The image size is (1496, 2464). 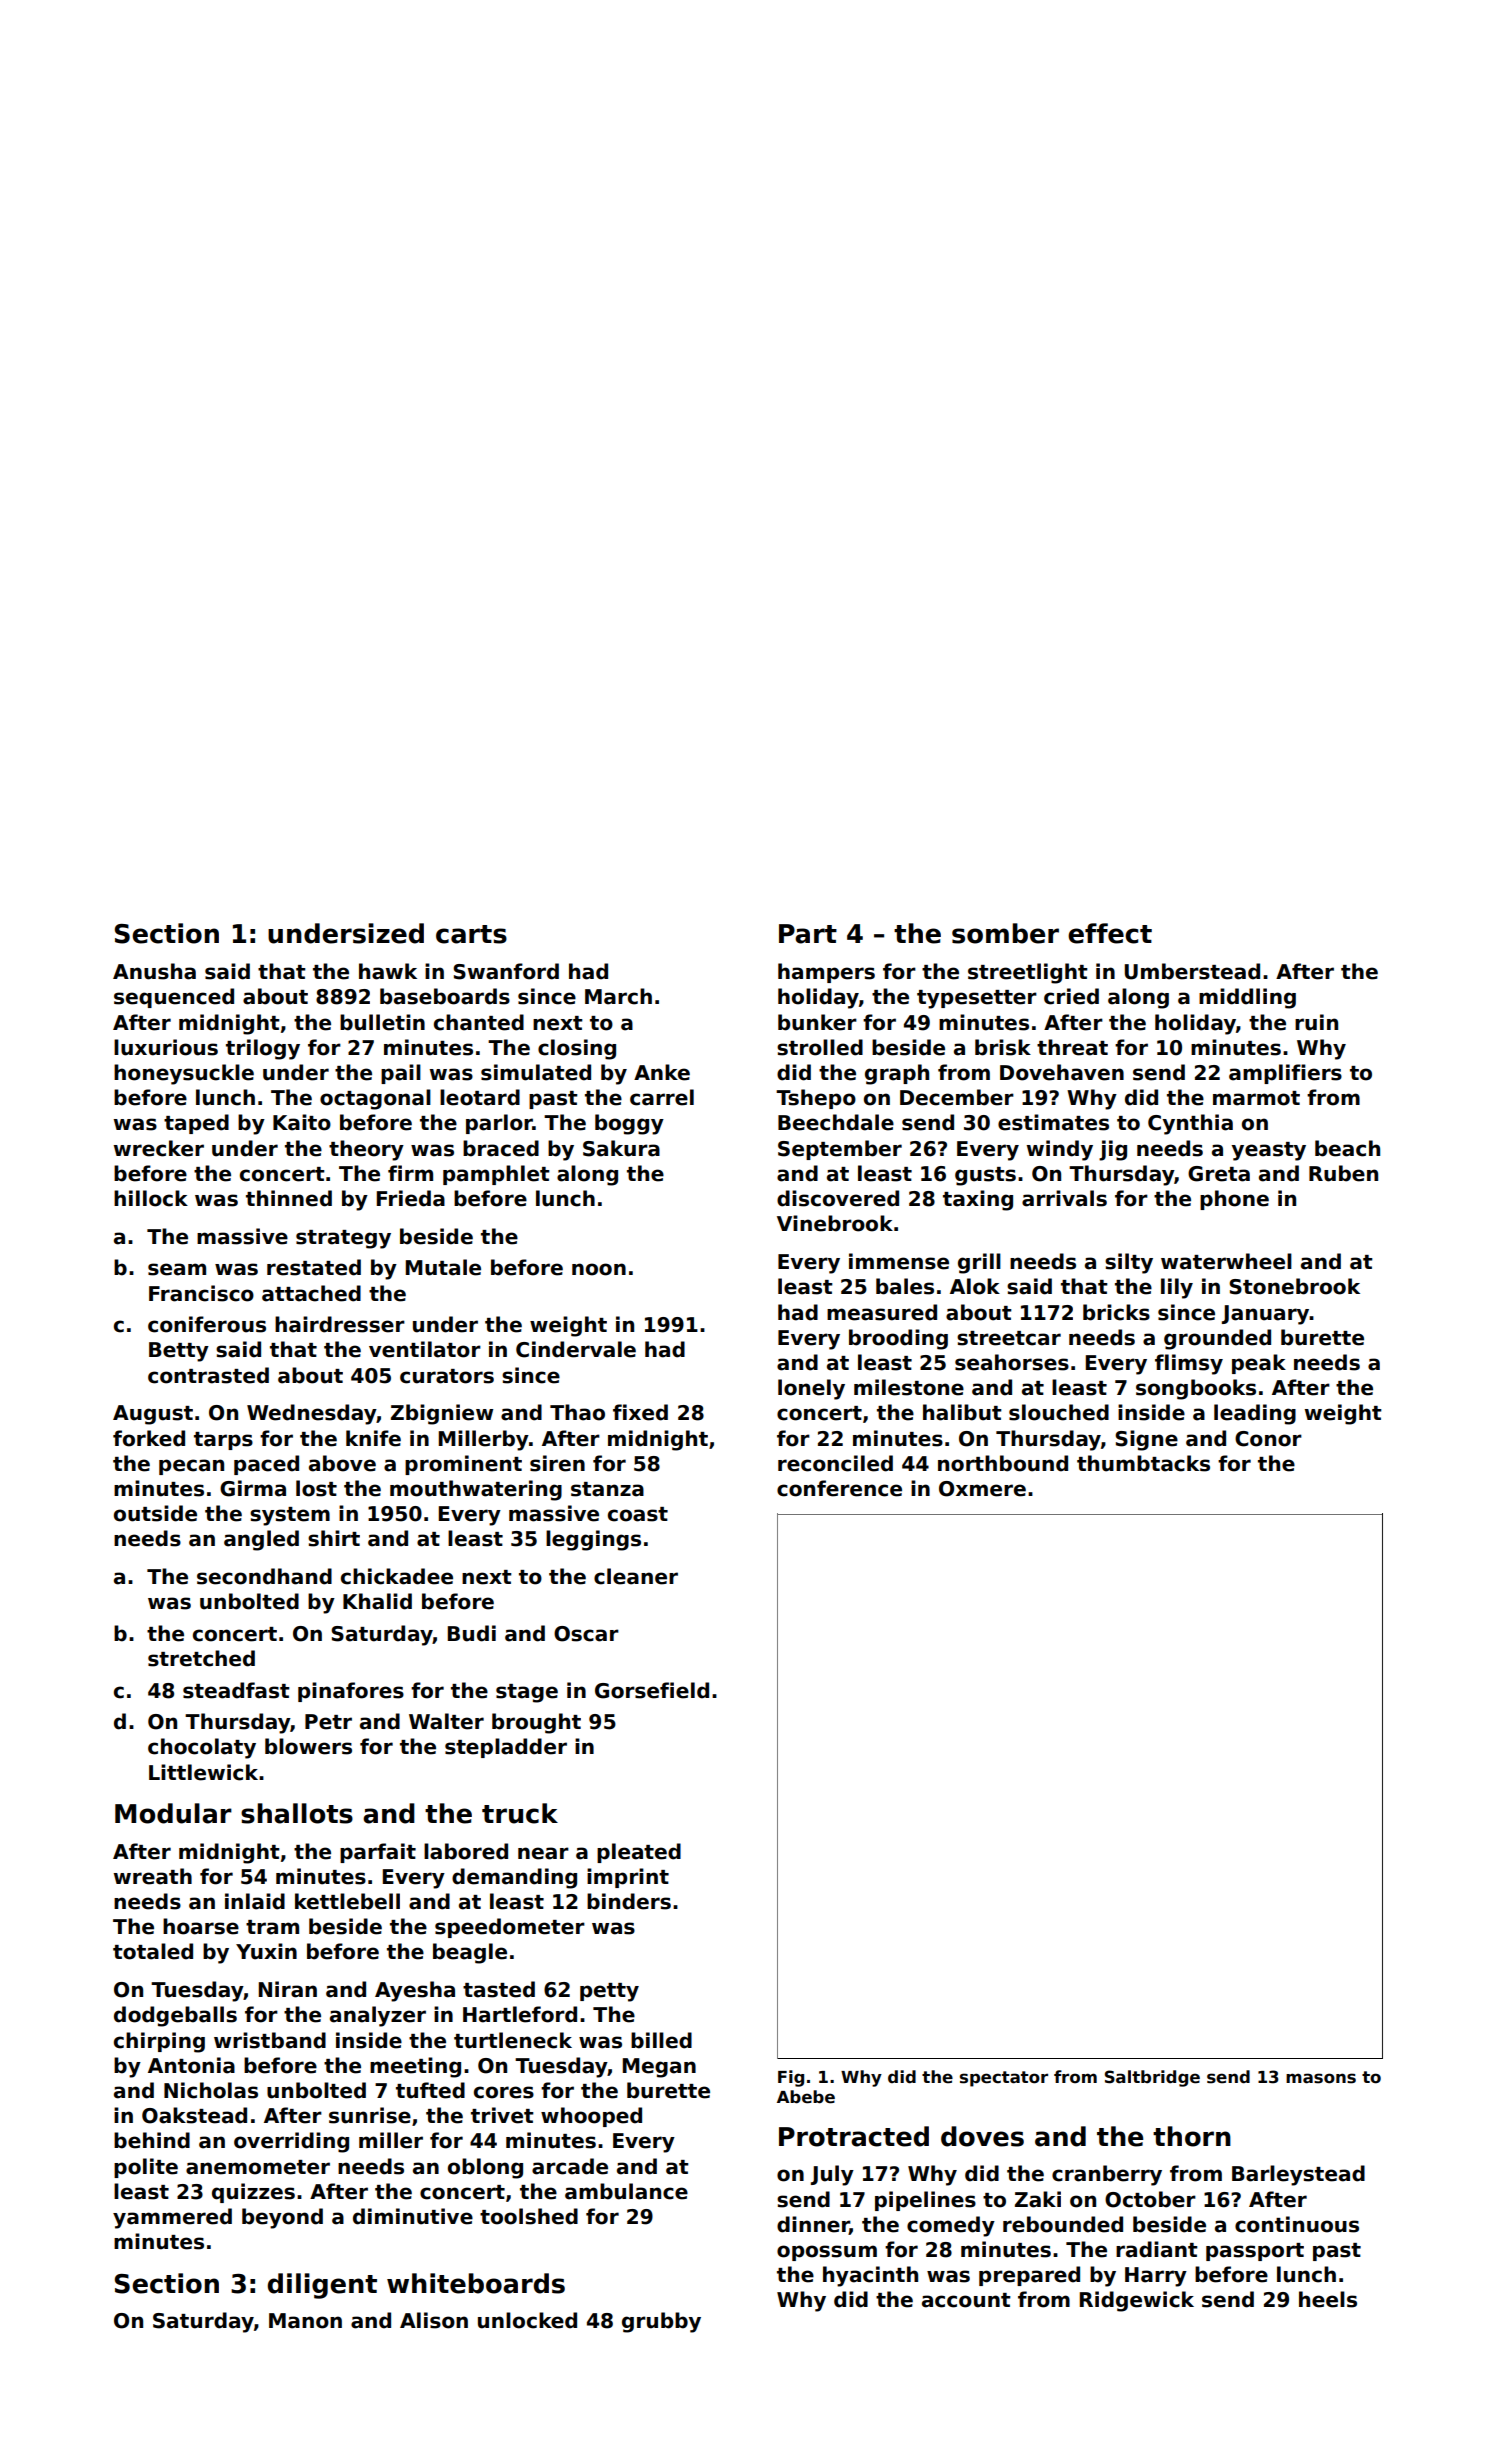 I want to click on heels, so click(x=1328, y=2299).
